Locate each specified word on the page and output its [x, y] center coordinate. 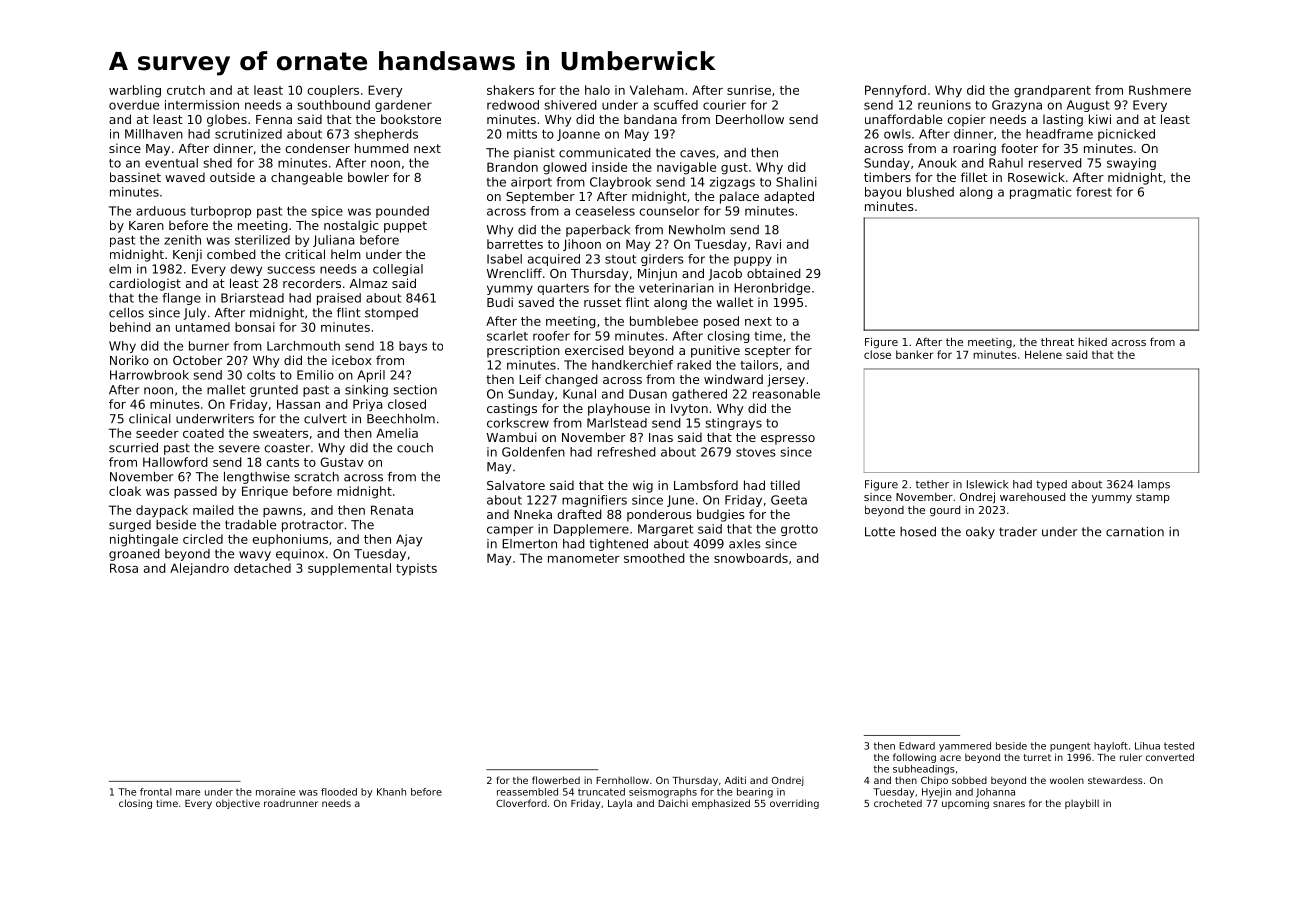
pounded [402, 212]
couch [415, 448]
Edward [917, 746]
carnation [1135, 532]
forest [1094, 192]
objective [238, 804]
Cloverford [521, 803]
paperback [598, 231]
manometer [584, 558]
